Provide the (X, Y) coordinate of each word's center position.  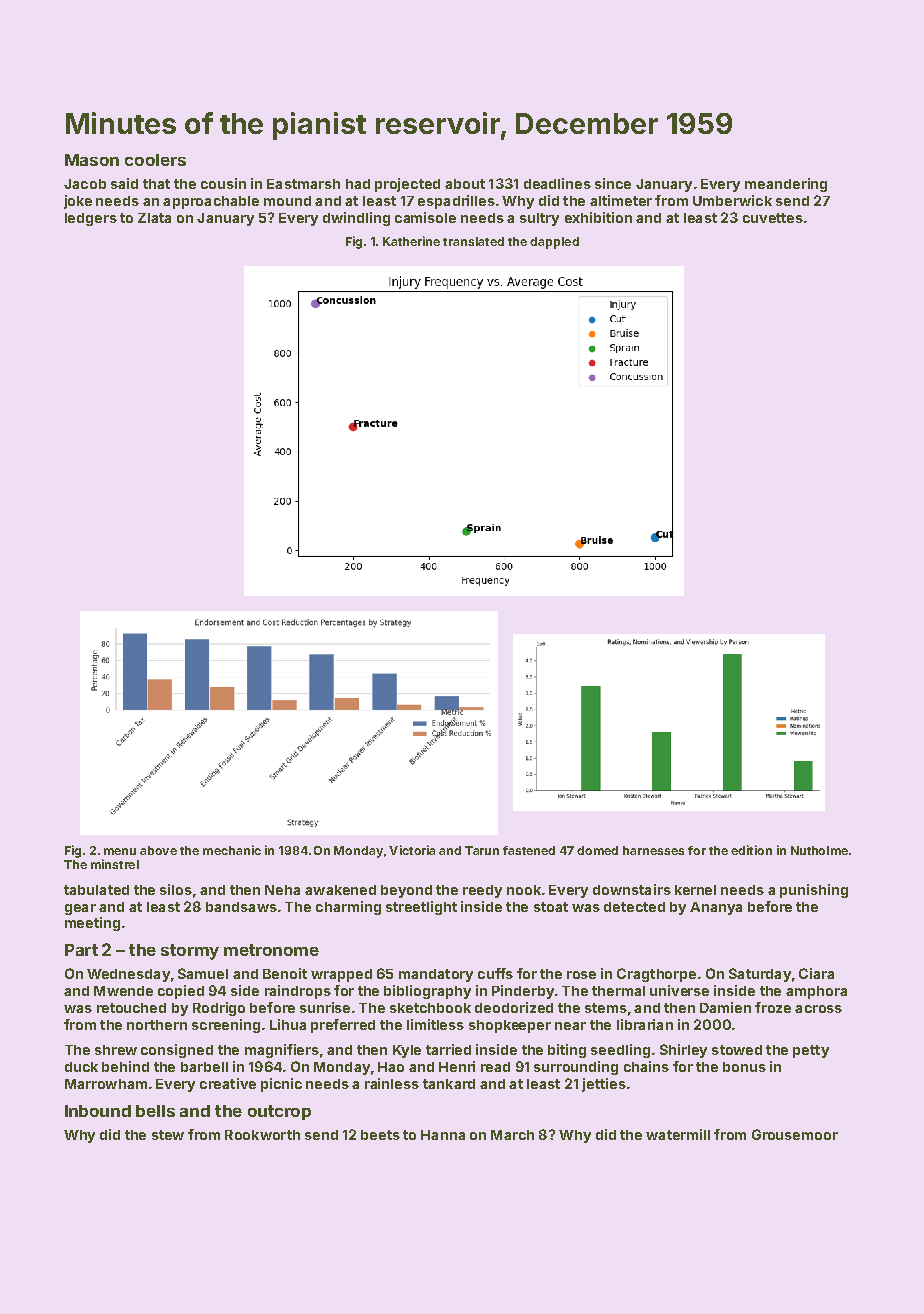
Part (81, 950)
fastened (529, 850)
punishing (814, 891)
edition (751, 850)
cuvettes (773, 218)
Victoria (412, 850)
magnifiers (282, 1051)
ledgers (91, 219)
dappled (554, 243)
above (158, 850)
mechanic (232, 850)
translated (473, 241)
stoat (551, 907)
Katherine (411, 241)
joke (78, 202)
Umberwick (732, 200)
